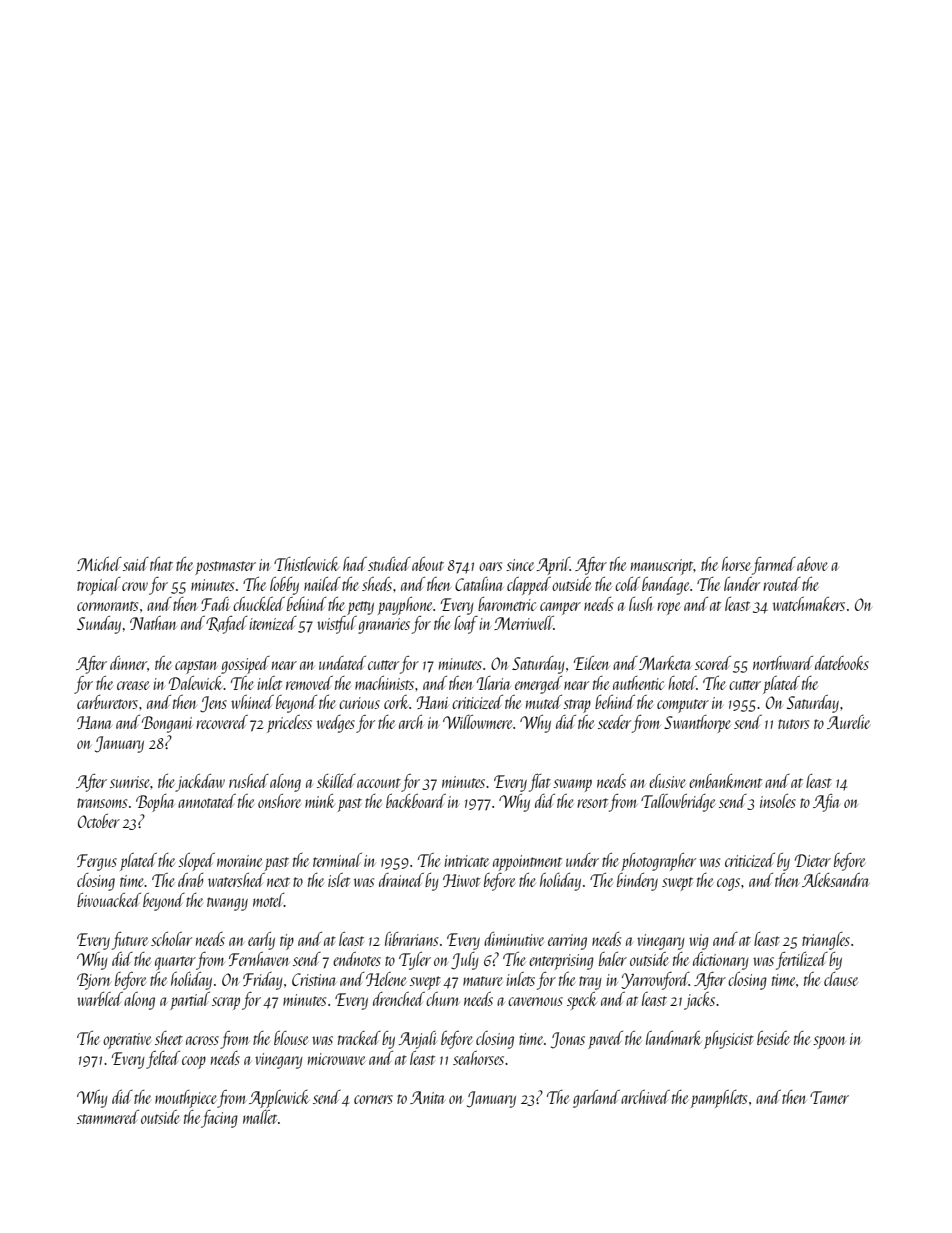 This screenshot has width=952, height=1233. I want to click on Afia, so click(826, 803).
